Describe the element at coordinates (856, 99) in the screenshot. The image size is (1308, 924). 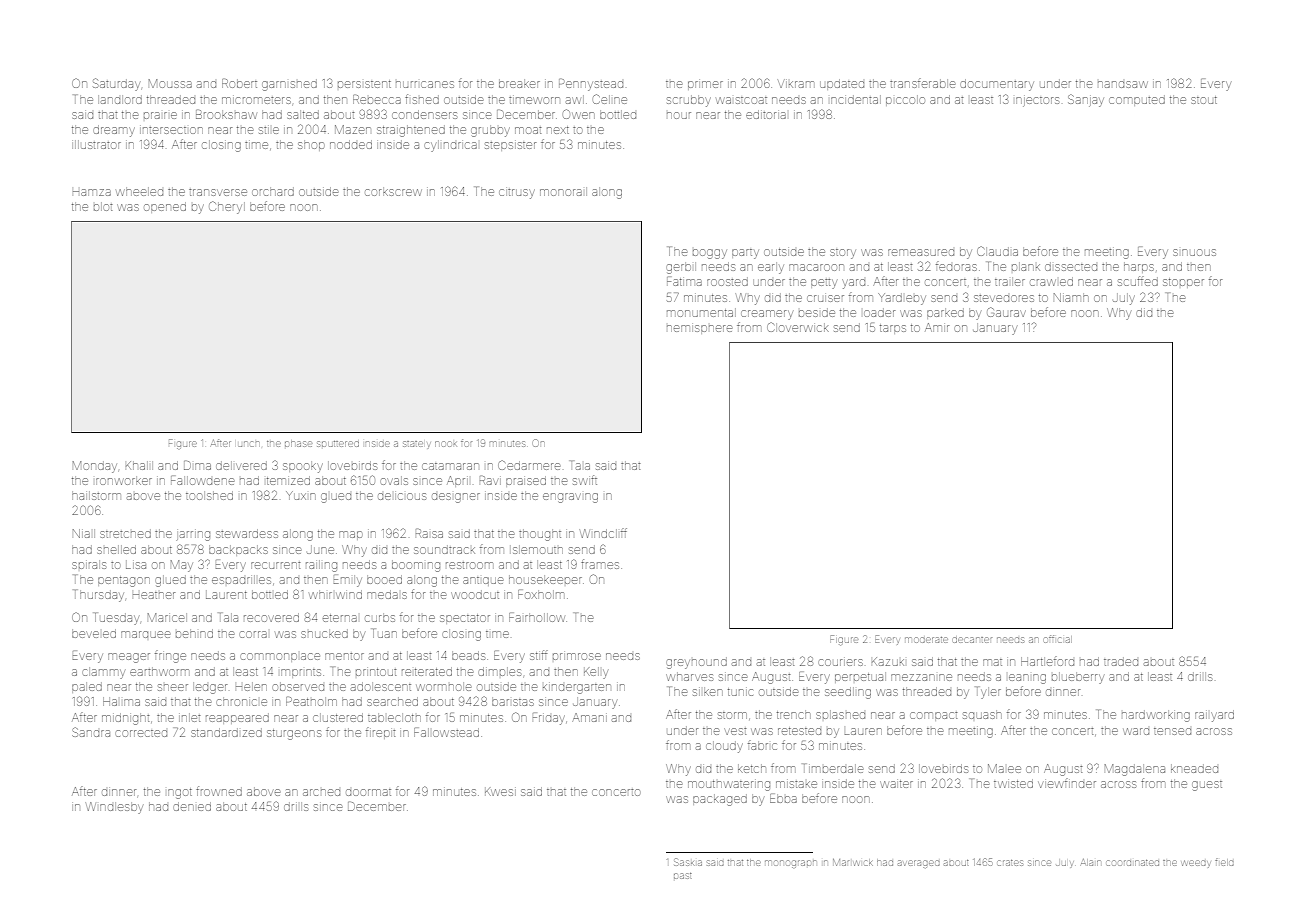
I see `incidental` at that location.
